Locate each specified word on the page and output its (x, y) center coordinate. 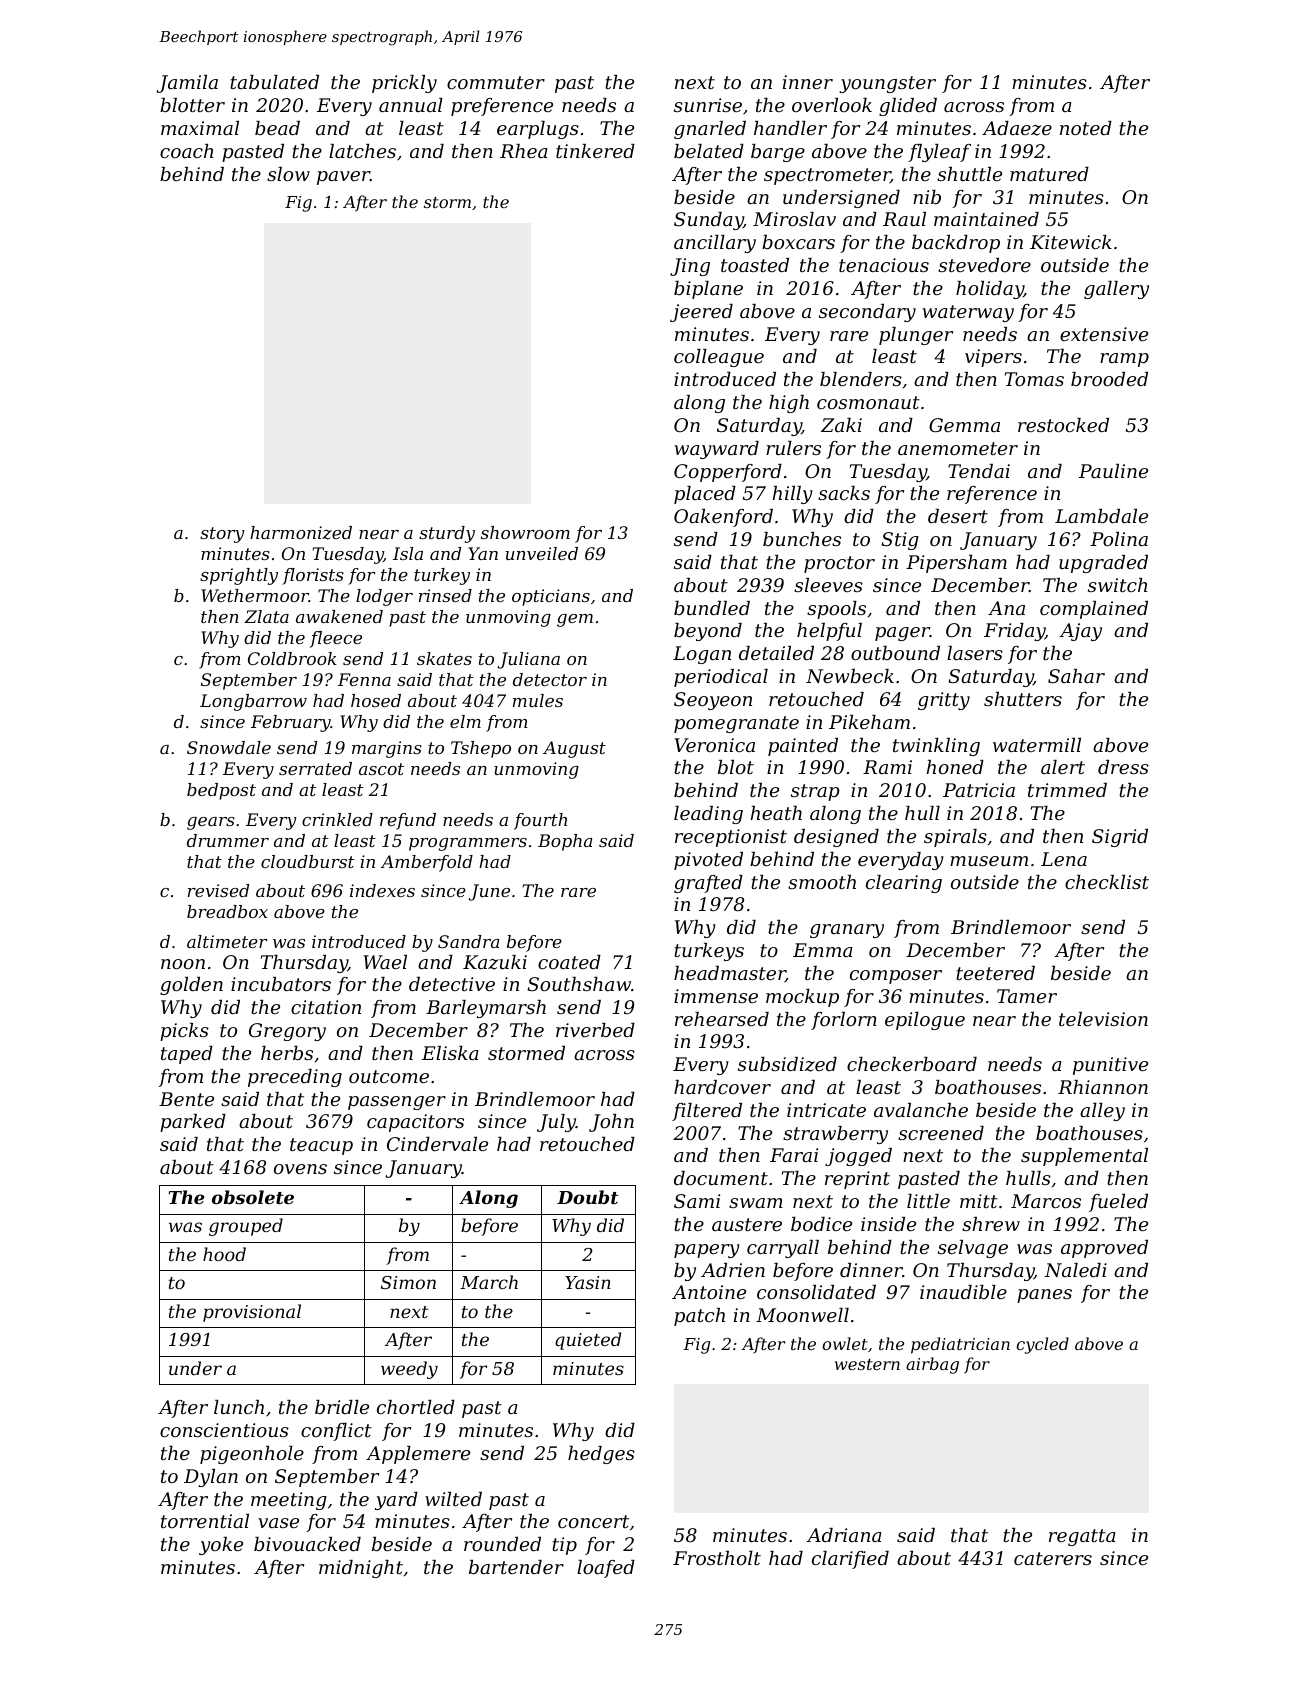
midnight (361, 1569)
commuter (496, 82)
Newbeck (850, 676)
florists (313, 576)
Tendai (979, 471)
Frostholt (717, 1558)
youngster (887, 84)
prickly (404, 84)
